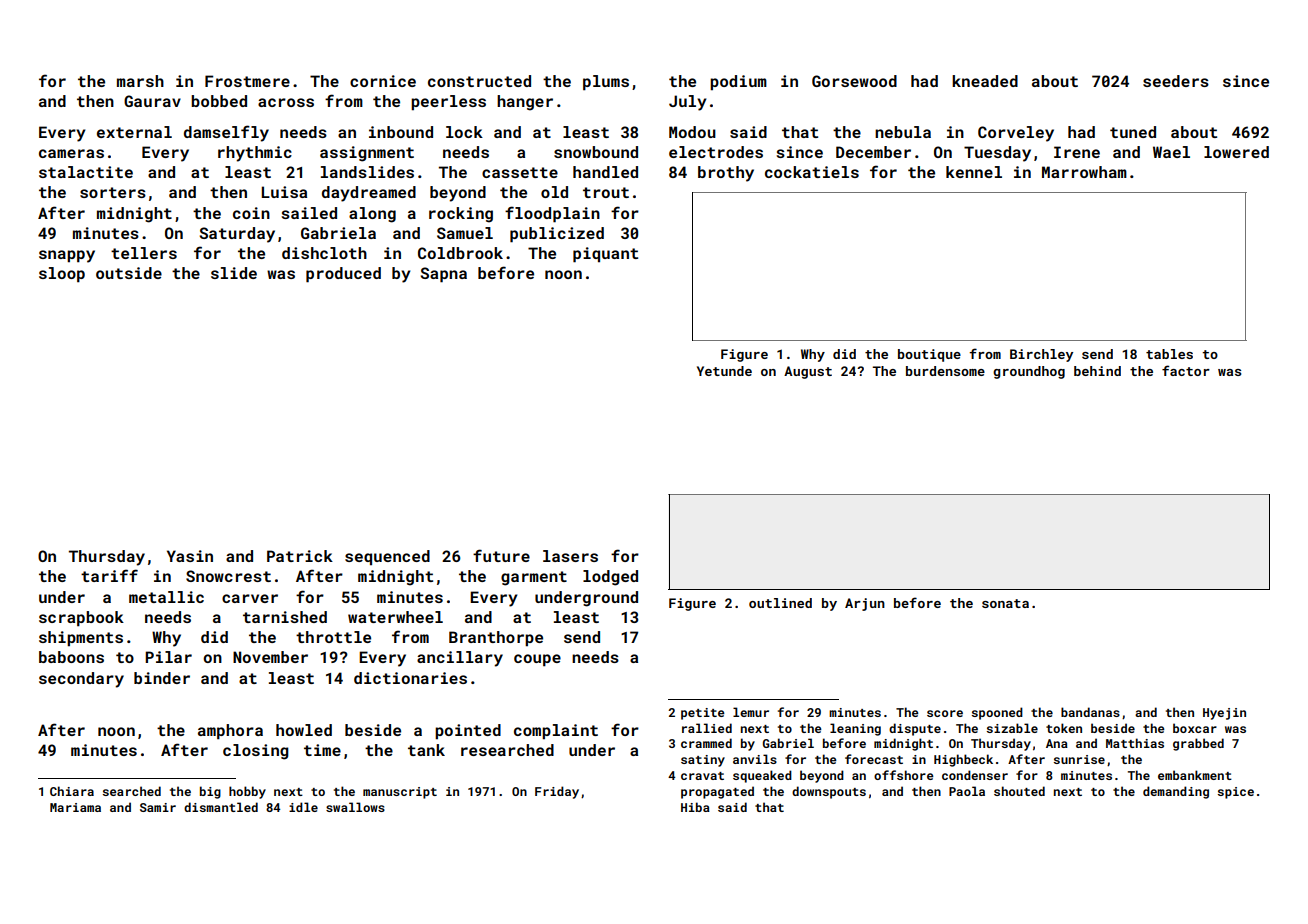  Describe the element at coordinates (190, 556) in the image. I see `Yasin` at that location.
